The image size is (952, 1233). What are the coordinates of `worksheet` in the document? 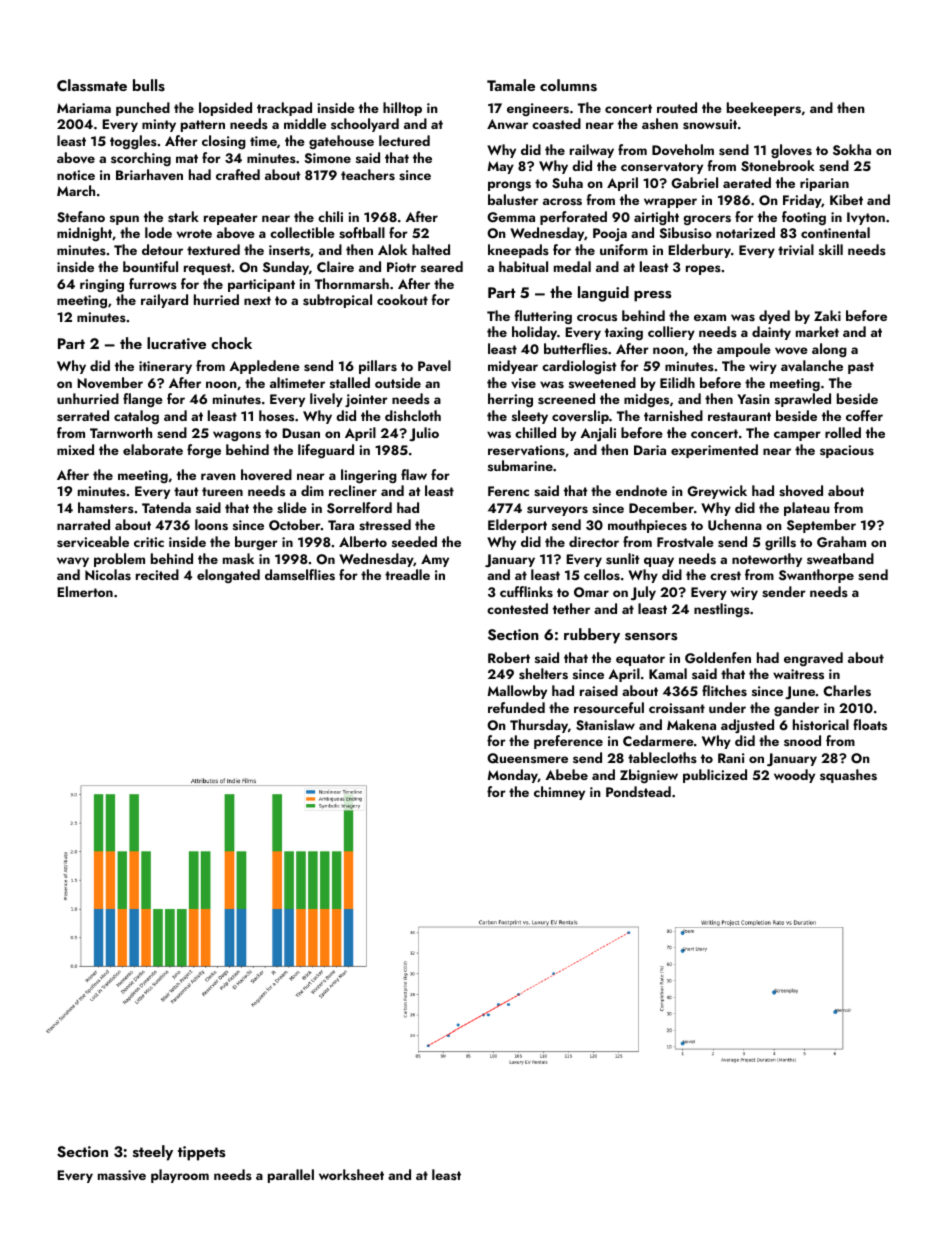 It's located at (351, 1174).
